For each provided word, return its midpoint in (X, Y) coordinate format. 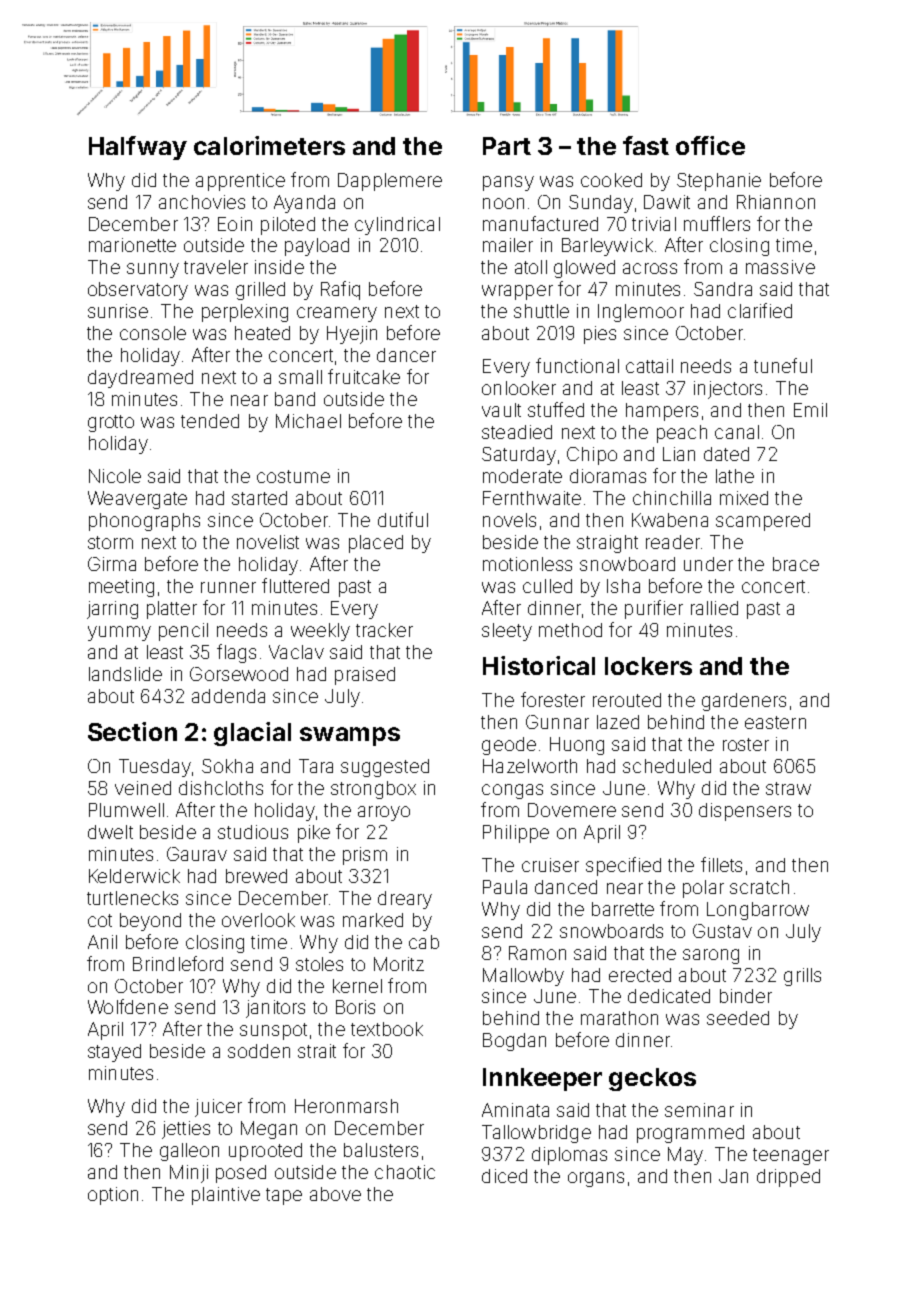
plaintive (226, 1196)
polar (703, 889)
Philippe (516, 834)
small (300, 377)
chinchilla (672, 498)
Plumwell (126, 810)
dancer (406, 355)
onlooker (519, 388)
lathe (735, 476)
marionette (132, 245)
